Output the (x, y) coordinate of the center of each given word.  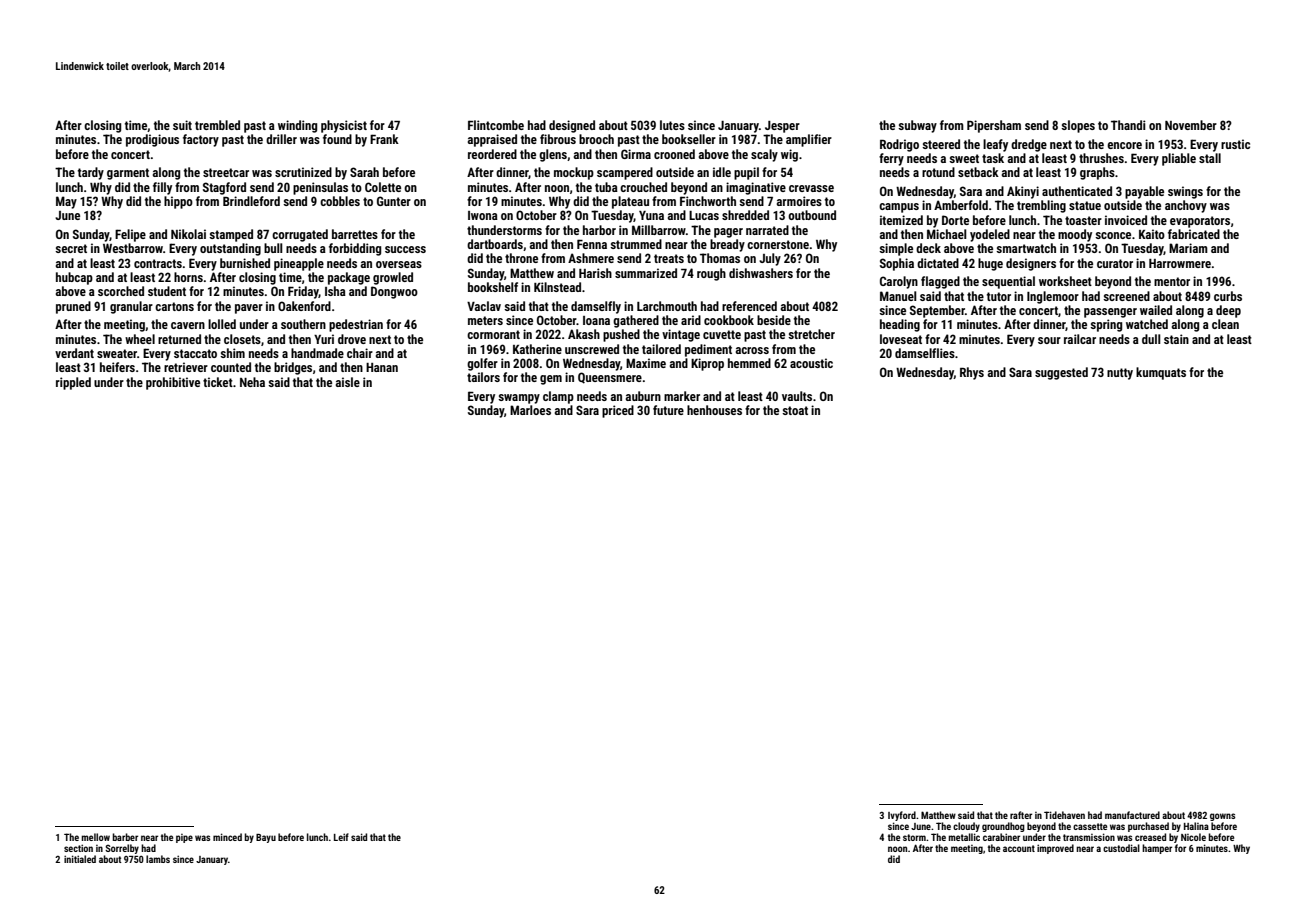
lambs (158, 859)
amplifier (809, 140)
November (1191, 125)
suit (182, 125)
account (1019, 848)
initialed (80, 859)
